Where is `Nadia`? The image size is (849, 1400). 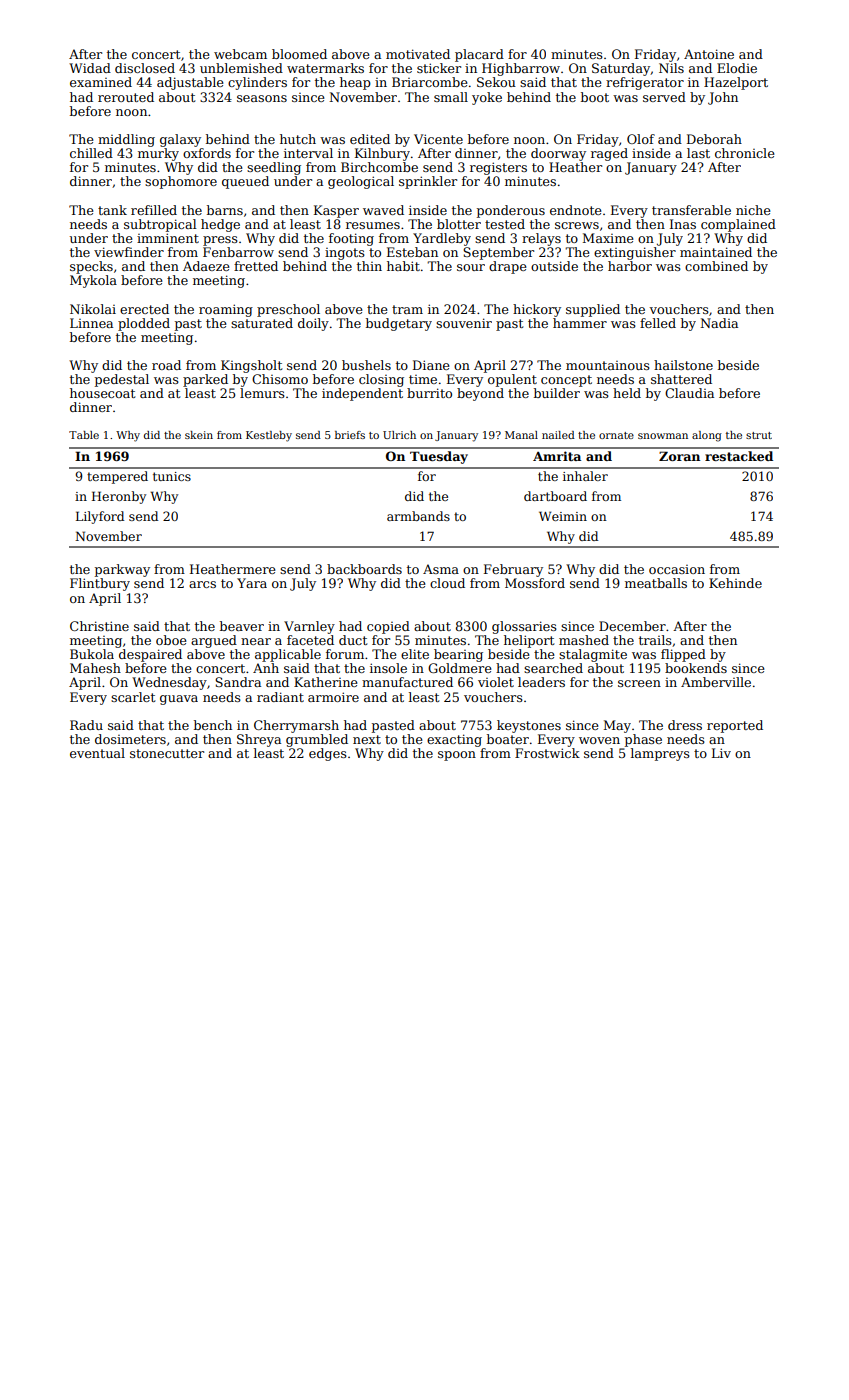 Nadia is located at coordinates (719, 323).
